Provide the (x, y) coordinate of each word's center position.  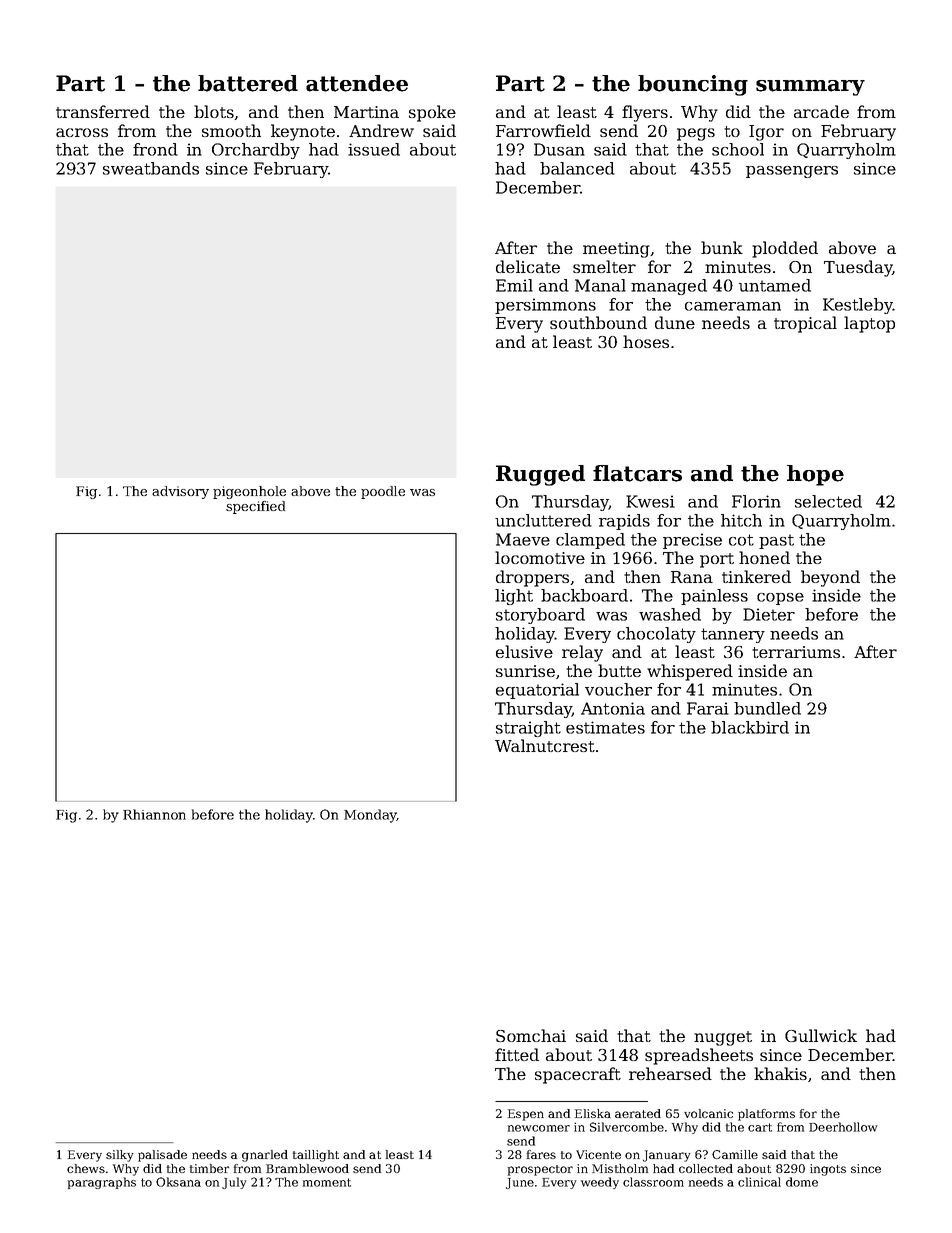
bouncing (693, 85)
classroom (653, 1182)
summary (810, 88)
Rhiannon (154, 814)
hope (815, 475)
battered (248, 83)
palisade (162, 1156)
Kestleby (858, 306)
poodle (383, 492)
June (520, 1183)
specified (255, 507)
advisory (180, 492)
